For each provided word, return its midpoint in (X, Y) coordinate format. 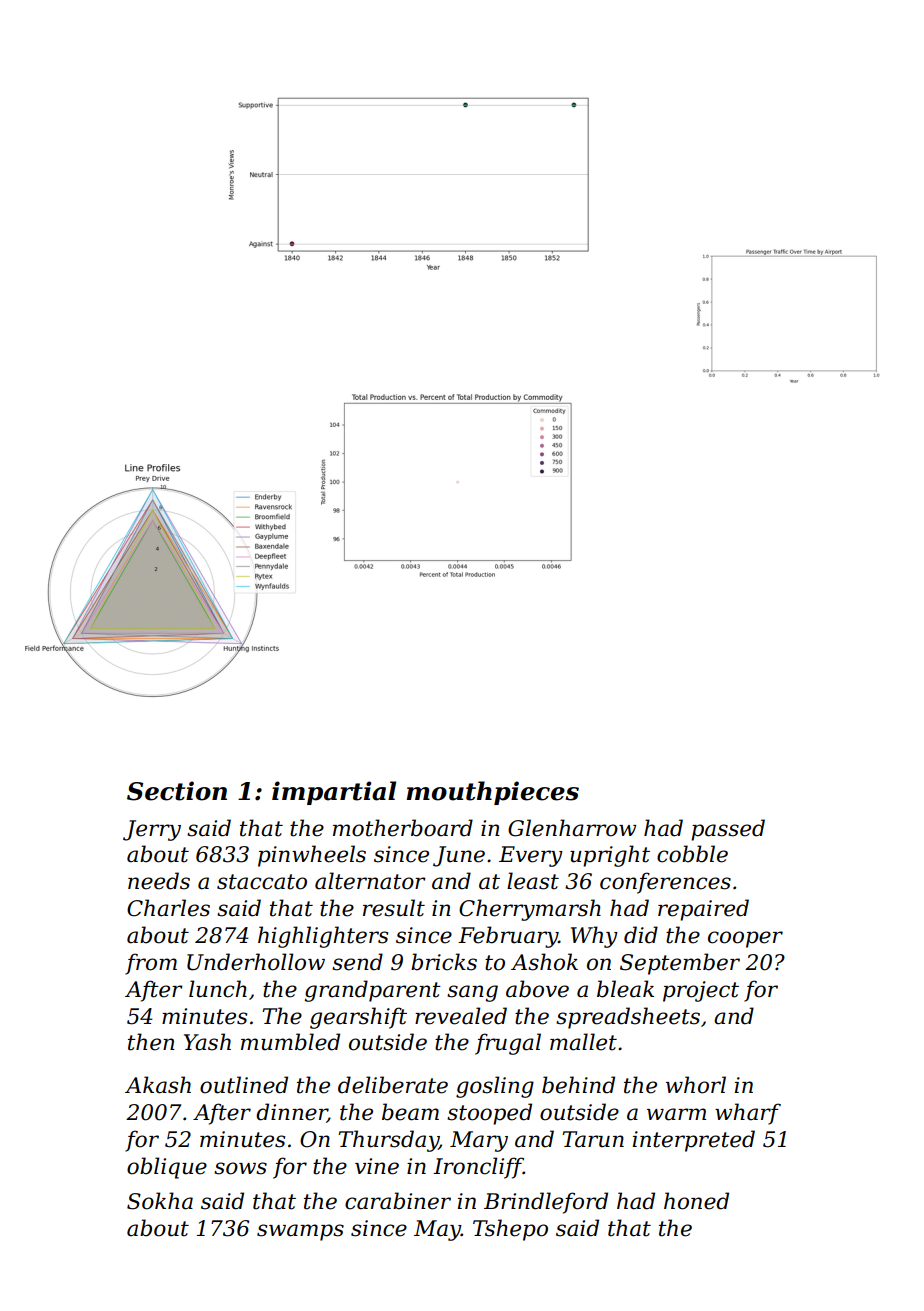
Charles (168, 908)
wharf (748, 1114)
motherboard (403, 828)
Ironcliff (478, 1168)
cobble (692, 854)
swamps (300, 1232)
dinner (291, 1113)
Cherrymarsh (530, 910)
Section (177, 791)
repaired (703, 910)
